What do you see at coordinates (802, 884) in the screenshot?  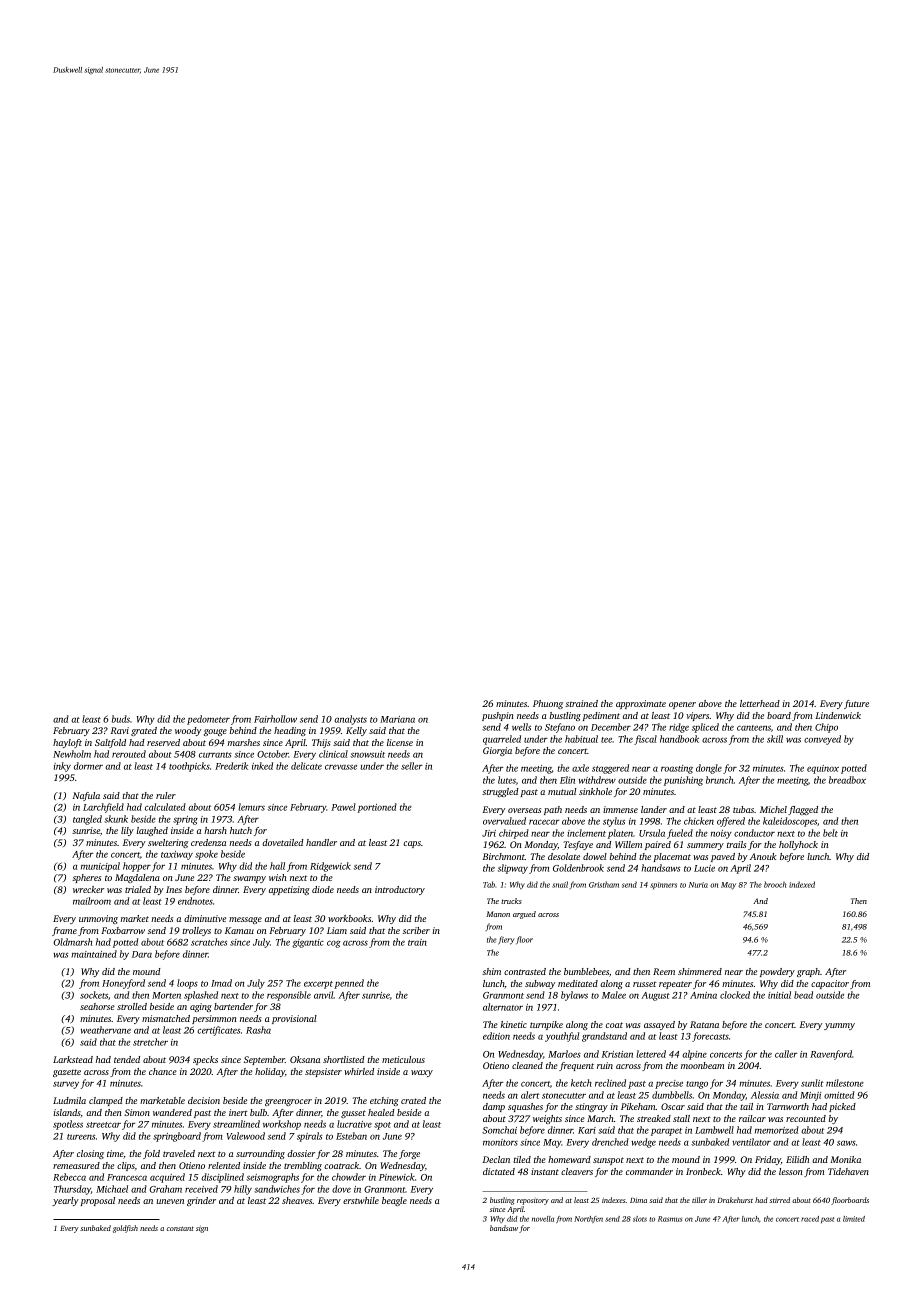 I see `indexed` at bounding box center [802, 884].
